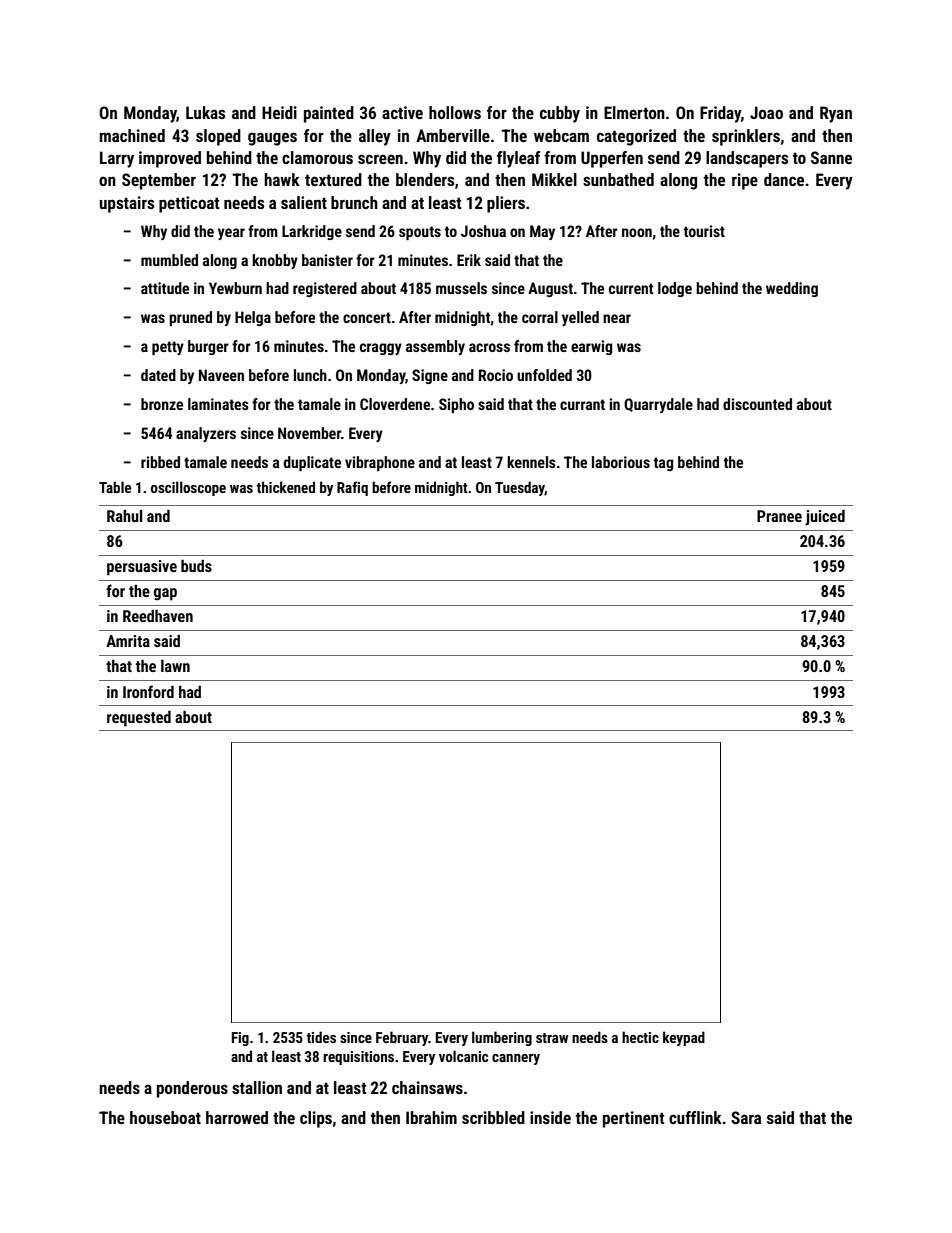  Describe the element at coordinates (139, 719) in the screenshot. I see `requested` at that location.
